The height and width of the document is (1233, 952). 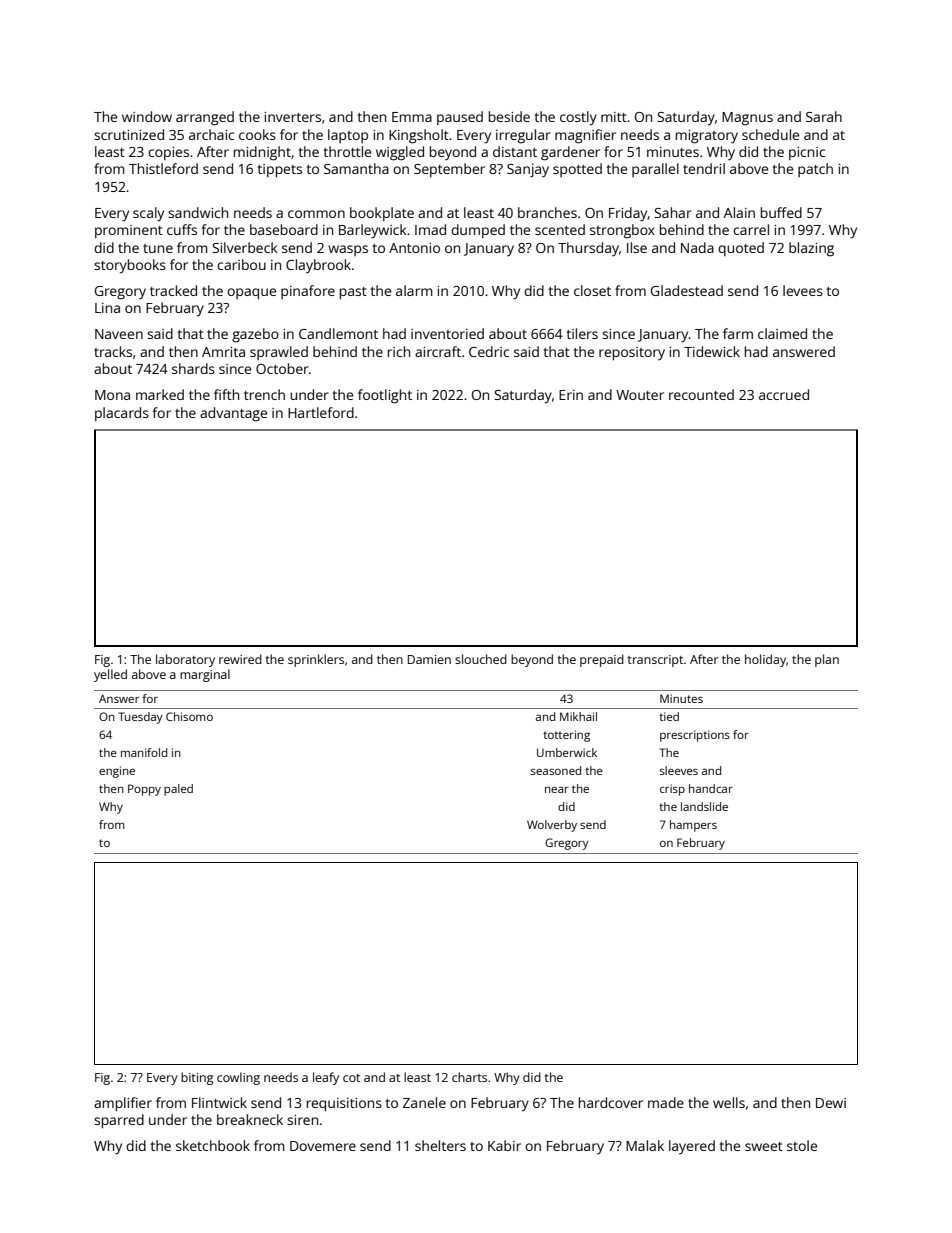 What do you see at coordinates (738, 333) in the document?
I see `farm` at bounding box center [738, 333].
